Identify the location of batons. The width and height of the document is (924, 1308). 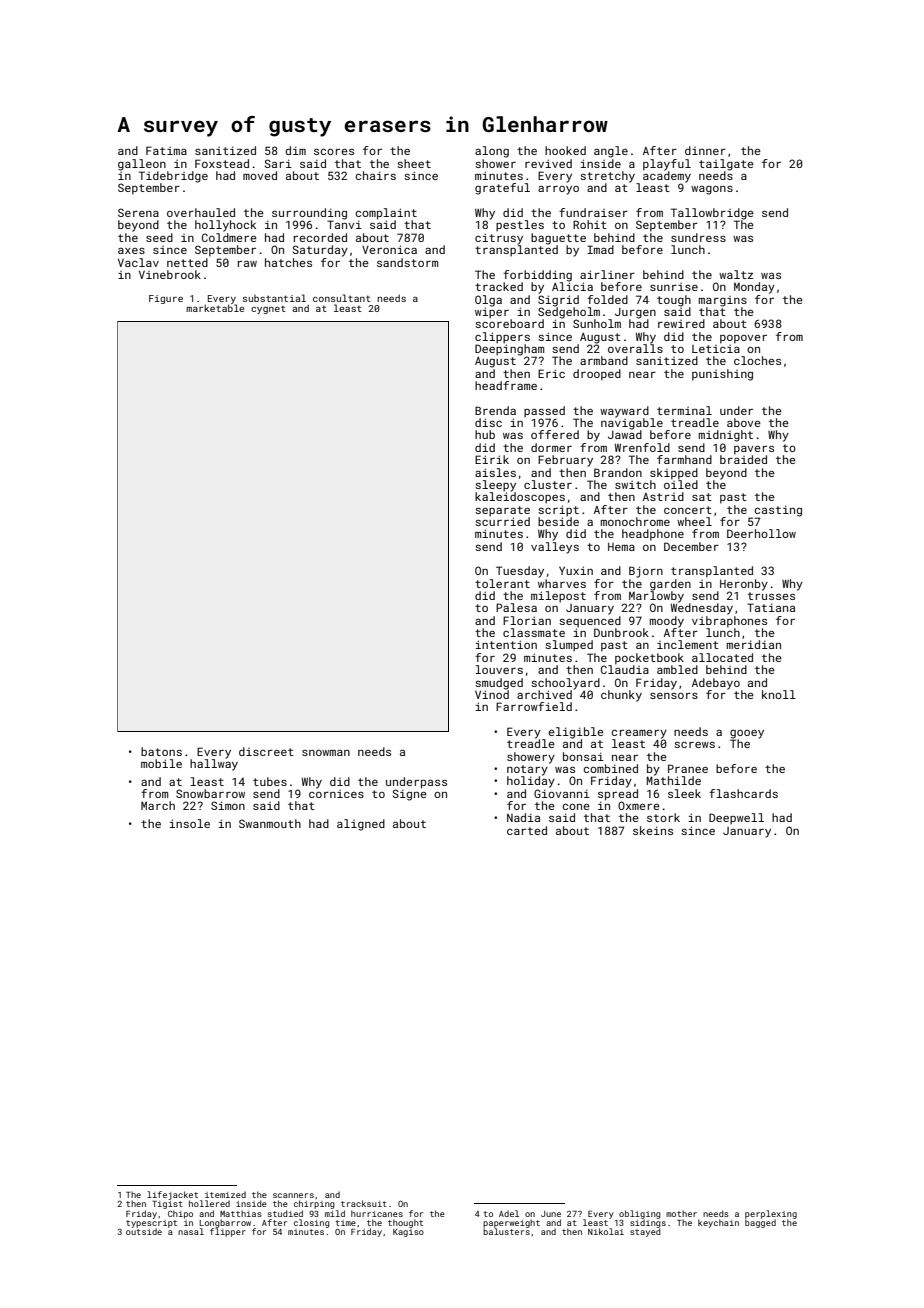
(161, 751).
